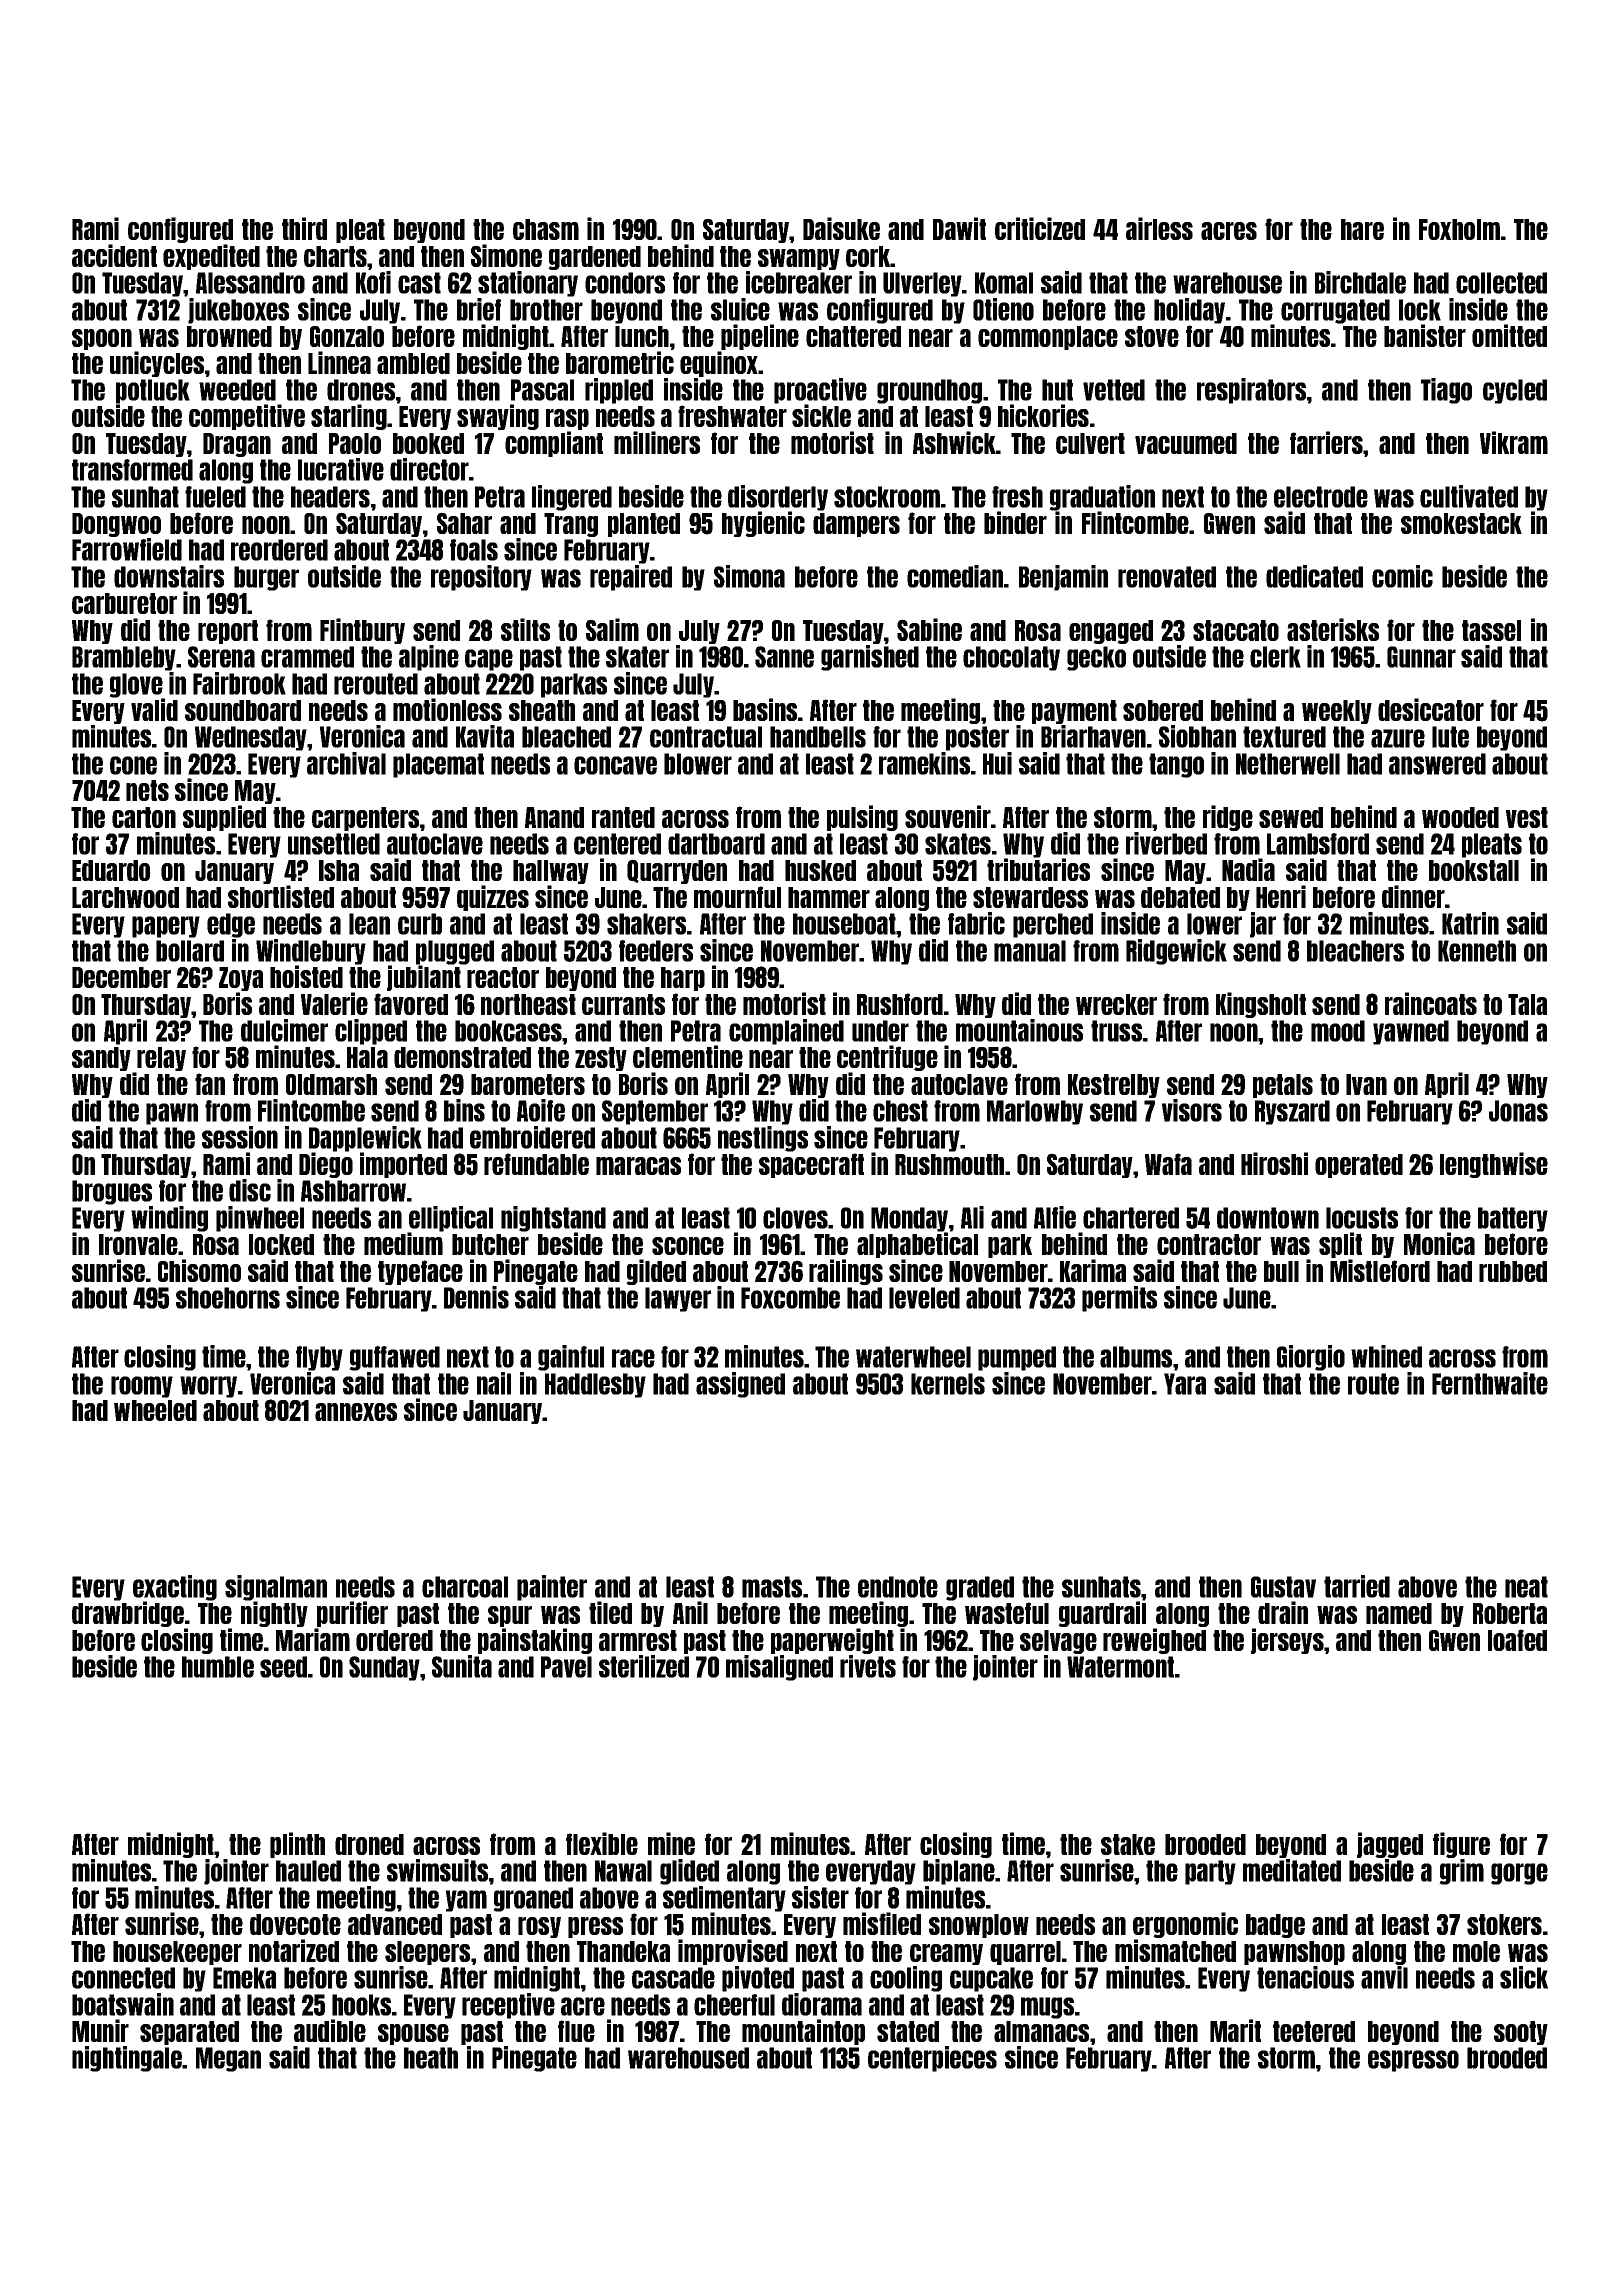 The height and width of the image is (2292, 1620). I want to click on mine, so click(671, 1843).
